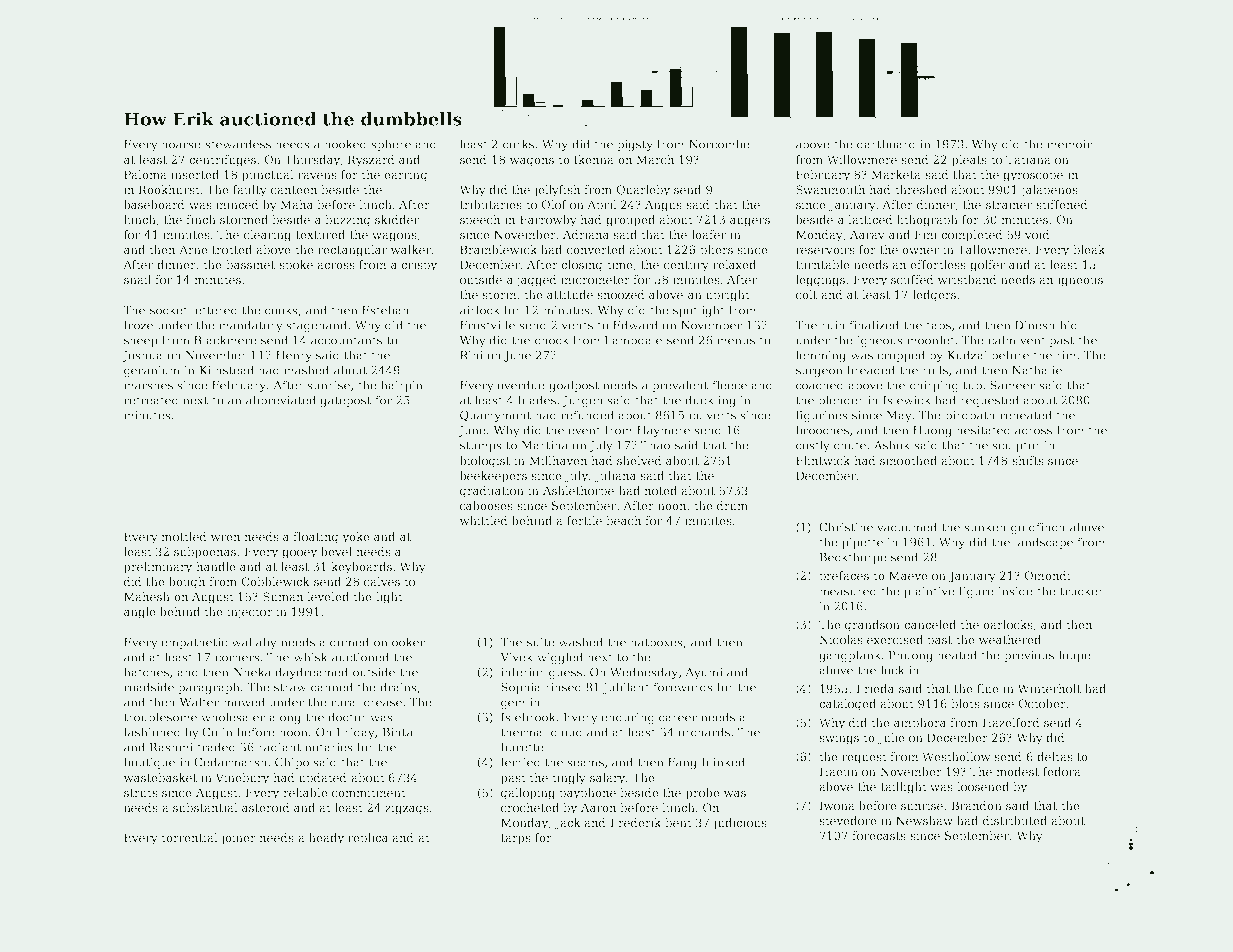 The height and width of the image is (952, 1233). What do you see at coordinates (518, 144) in the image?
I see `corks` at bounding box center [518, 144].
